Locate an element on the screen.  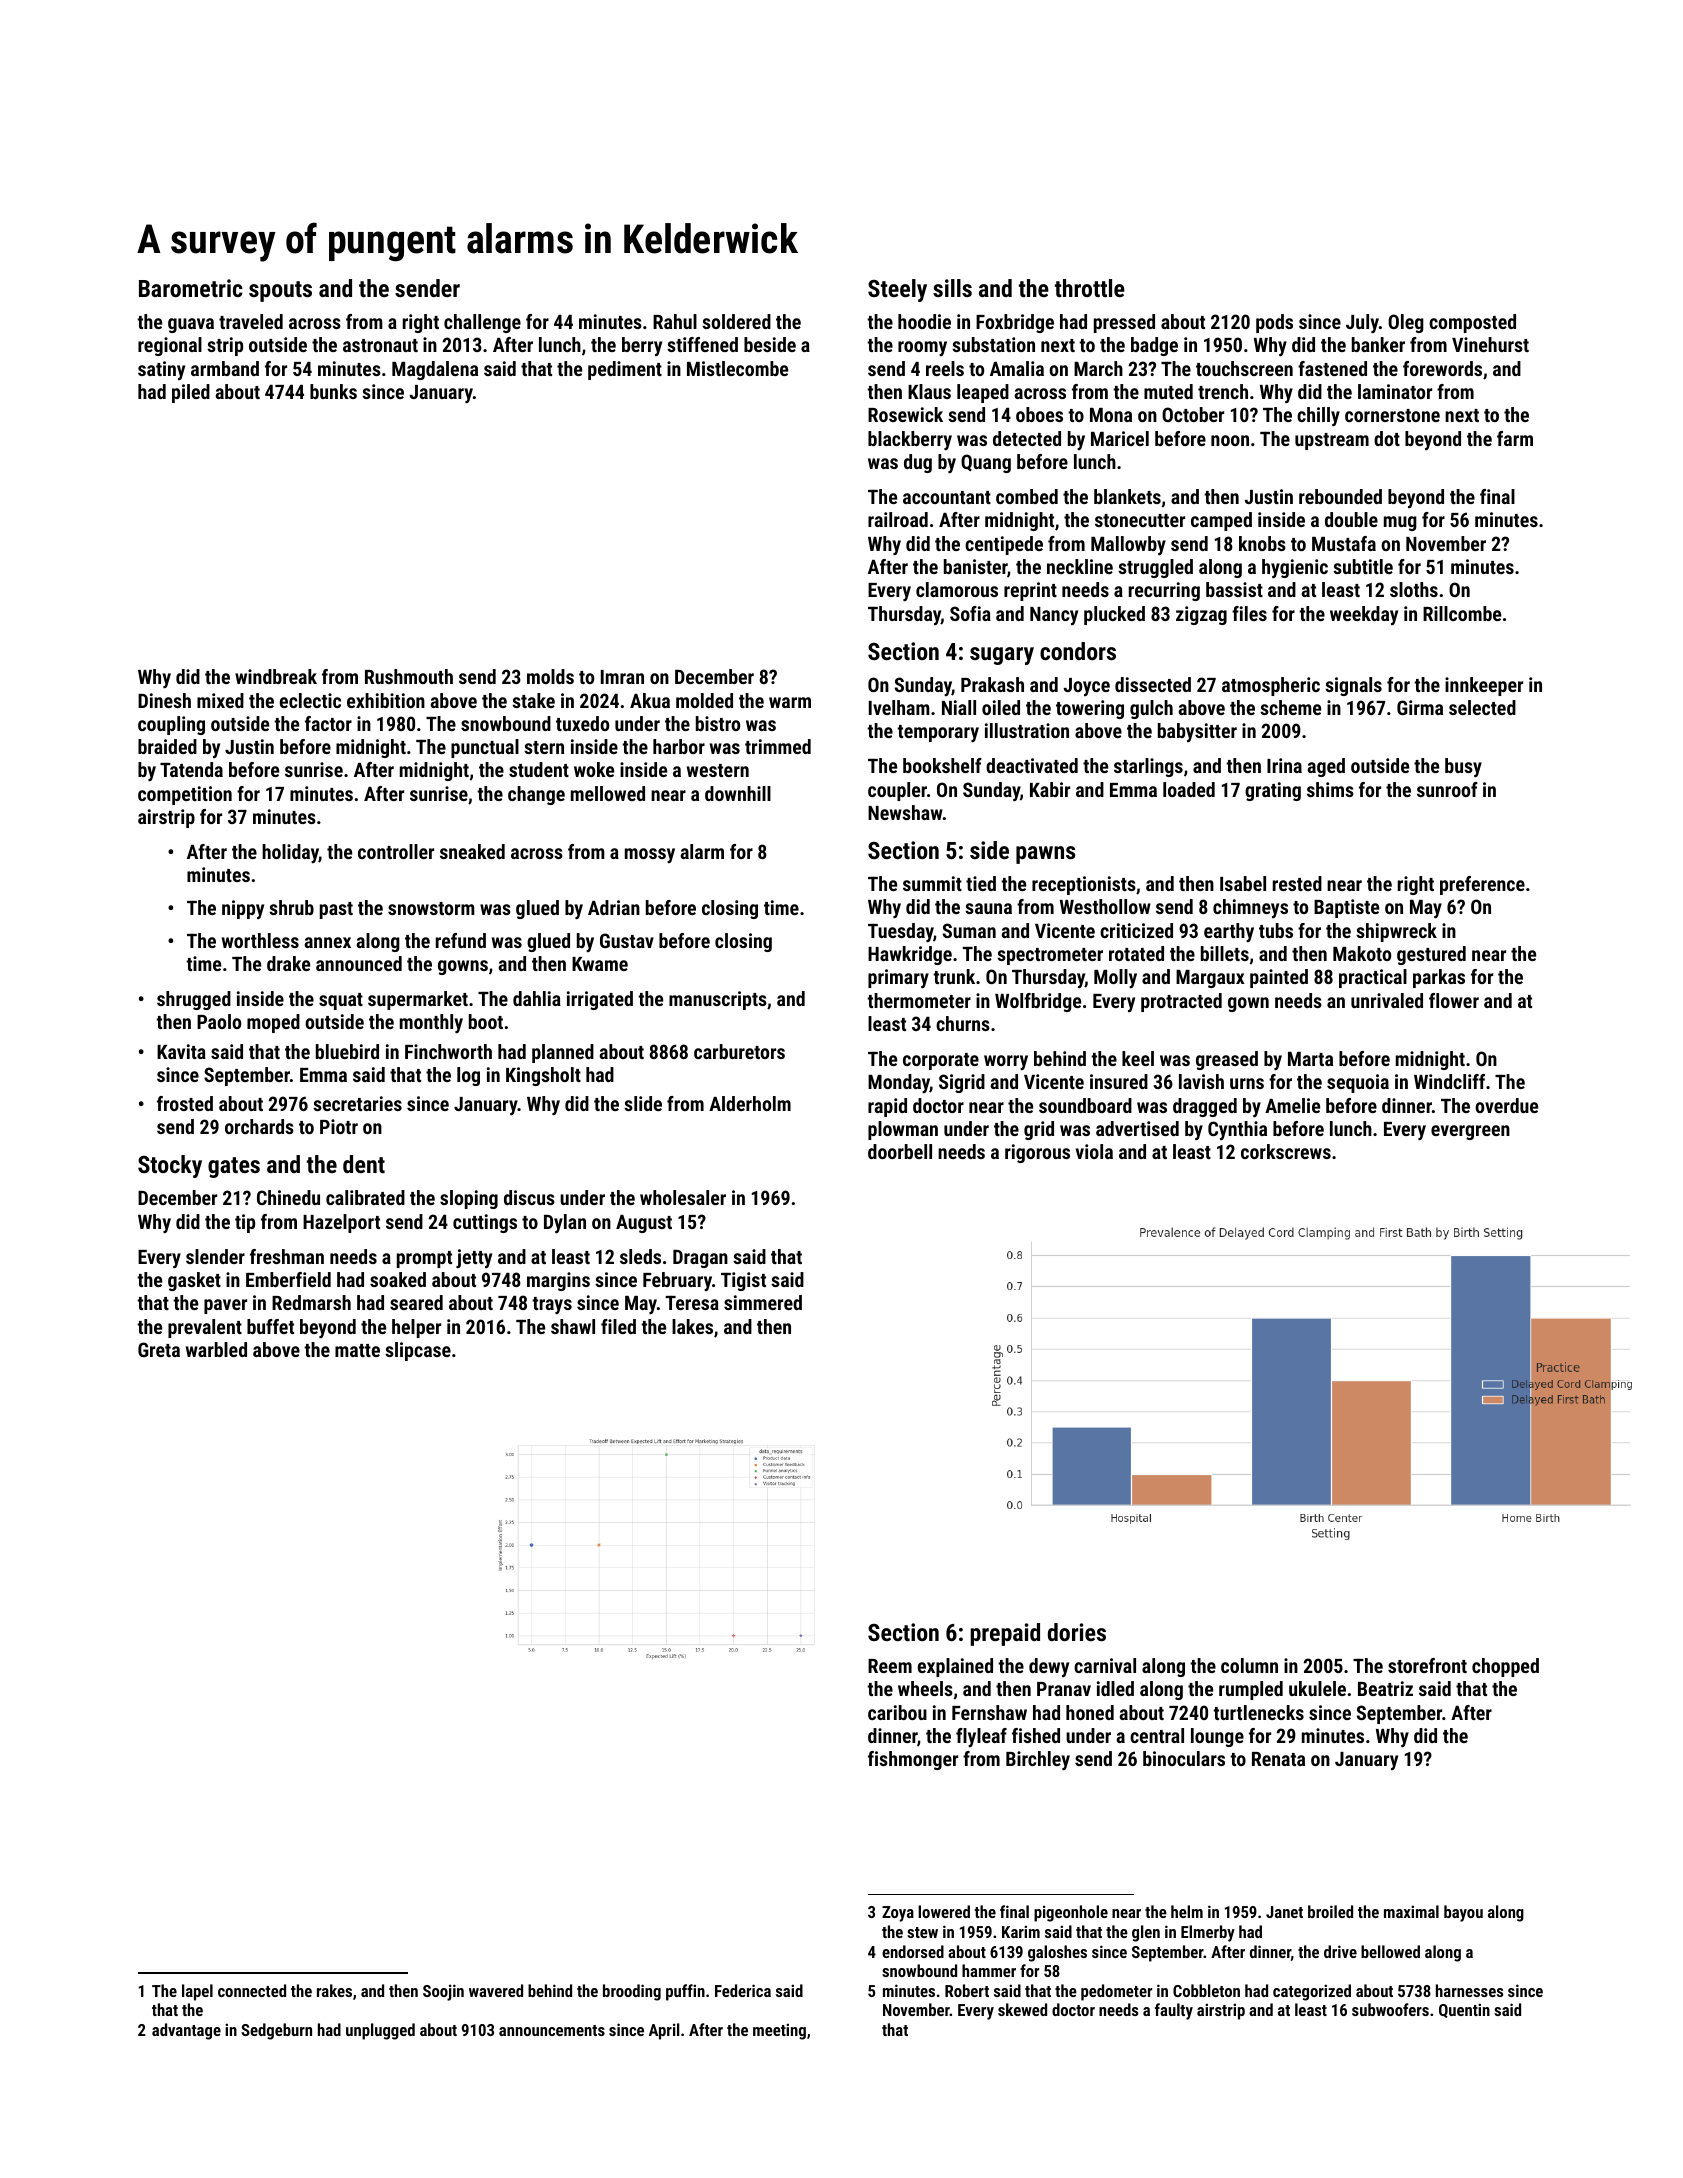
throttle is located at coordinates (1090, 288).
